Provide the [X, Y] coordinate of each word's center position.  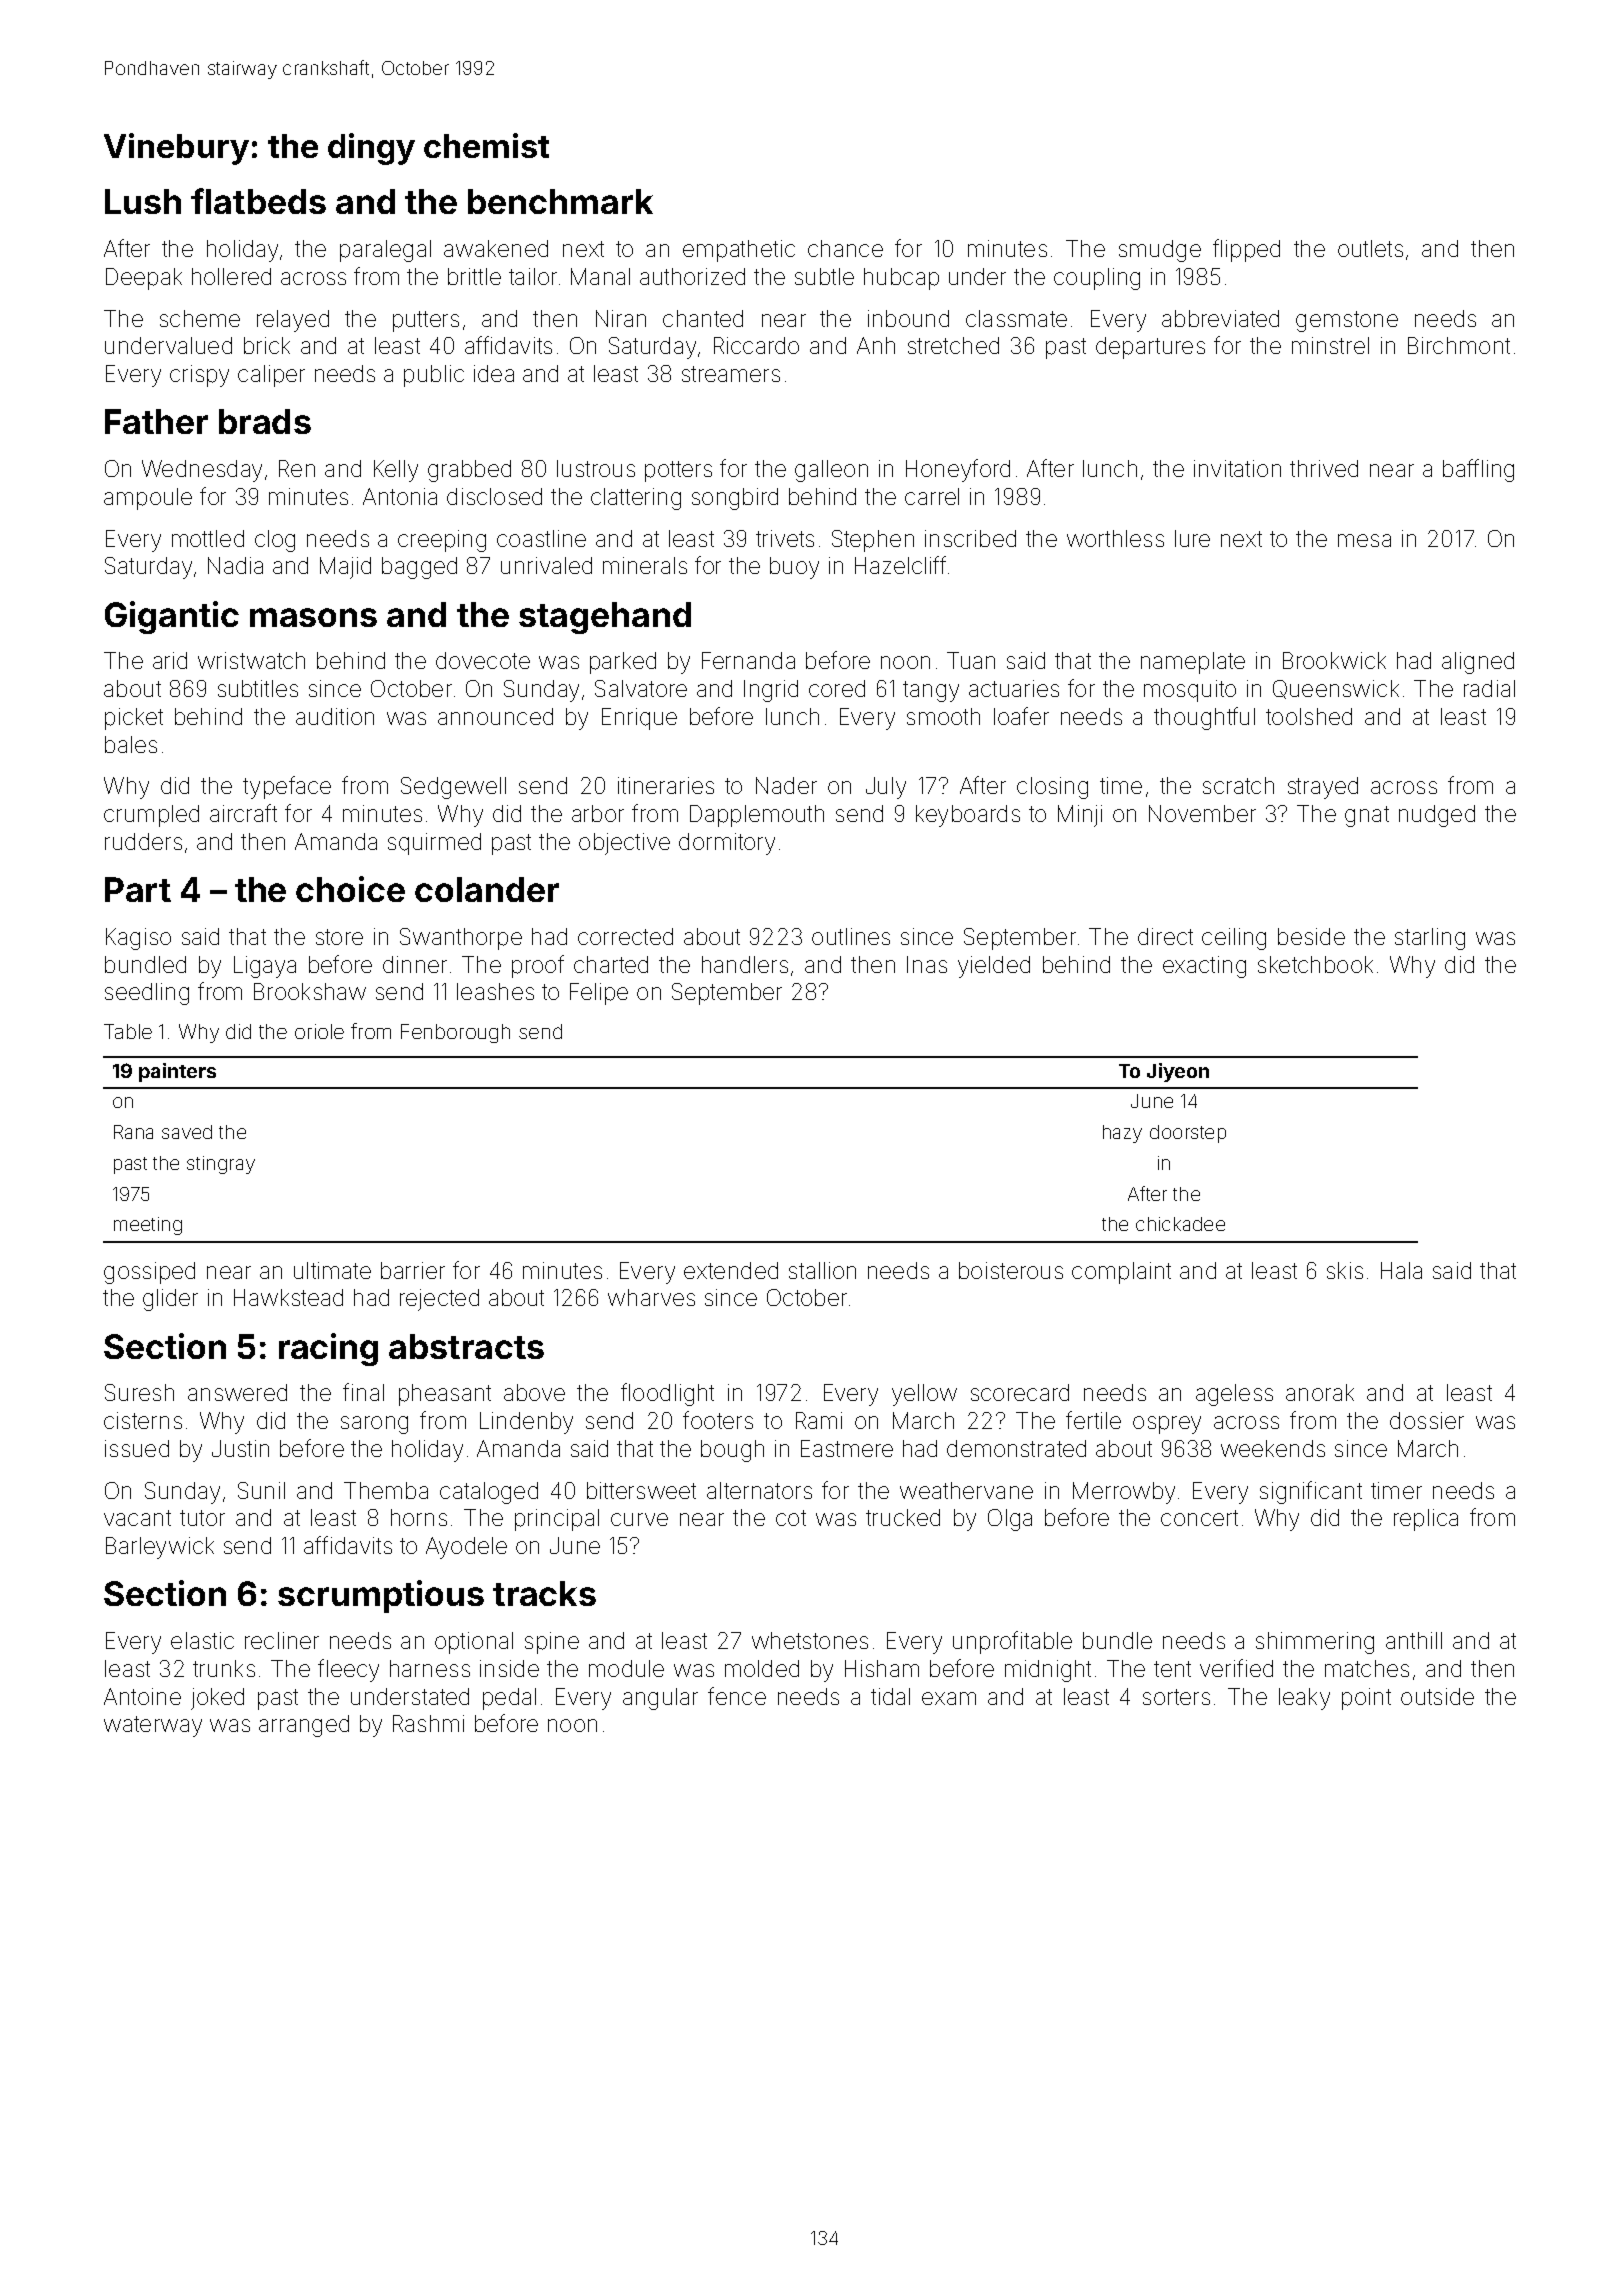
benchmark [560, 201]
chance [845, 248]
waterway [153, 1726]
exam [949, 1698]
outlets [1370, 248]
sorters [1176, 1697]
